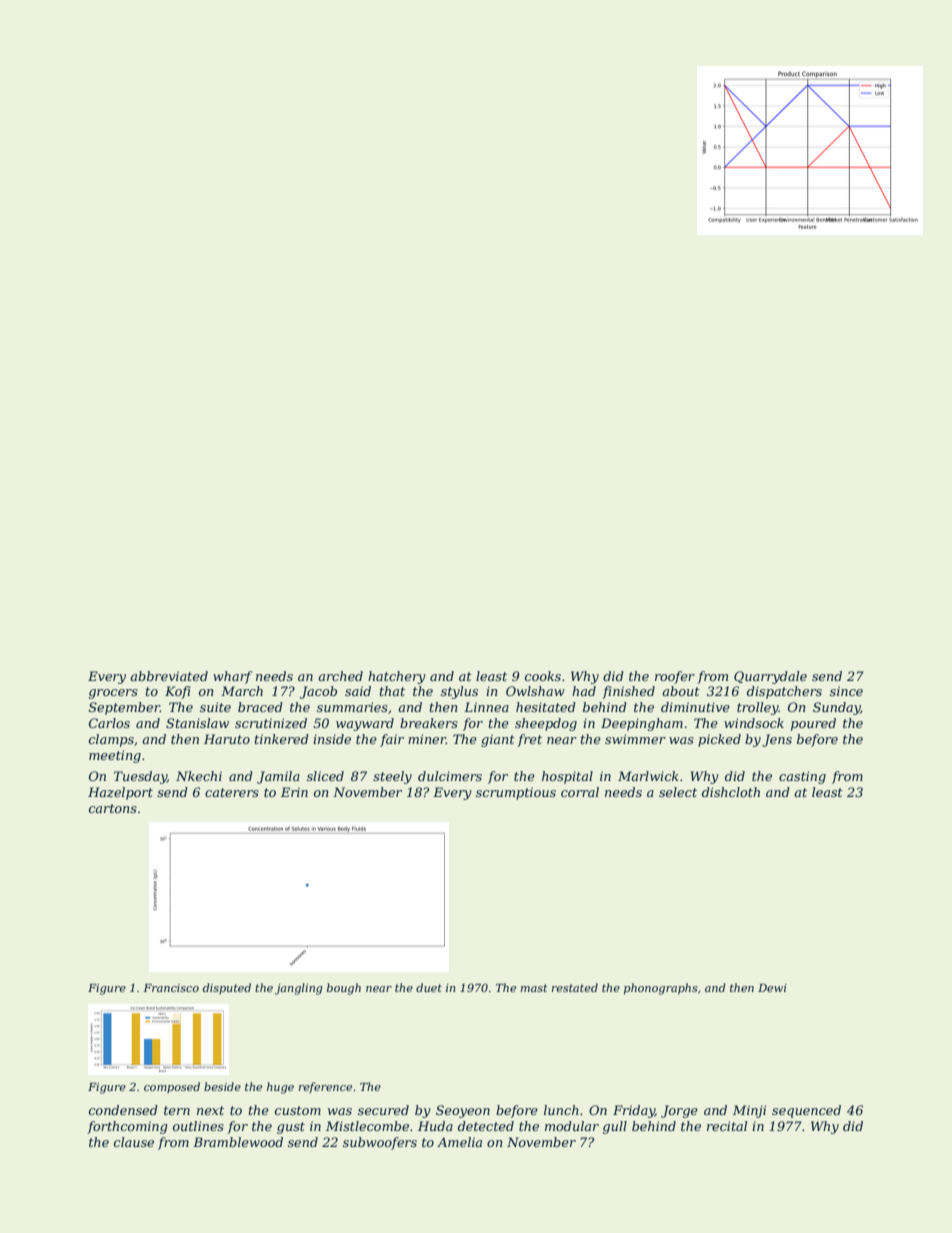 The height and width of the image is (1233, 952). Describe the element at coordinates (575, 987) in the image. I see `restated` at that location.
